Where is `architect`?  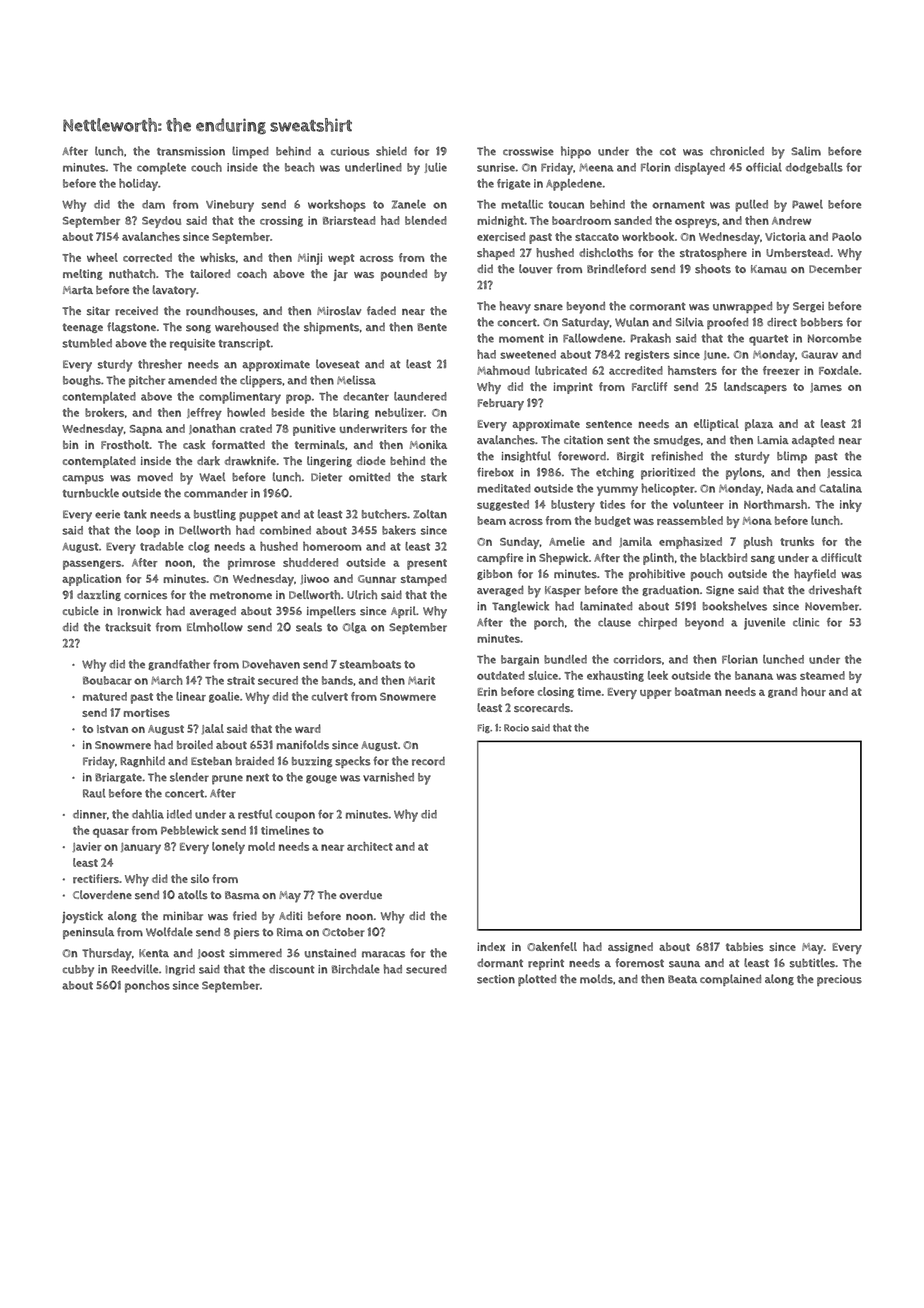 architect is located at coordinates (370, 846).
